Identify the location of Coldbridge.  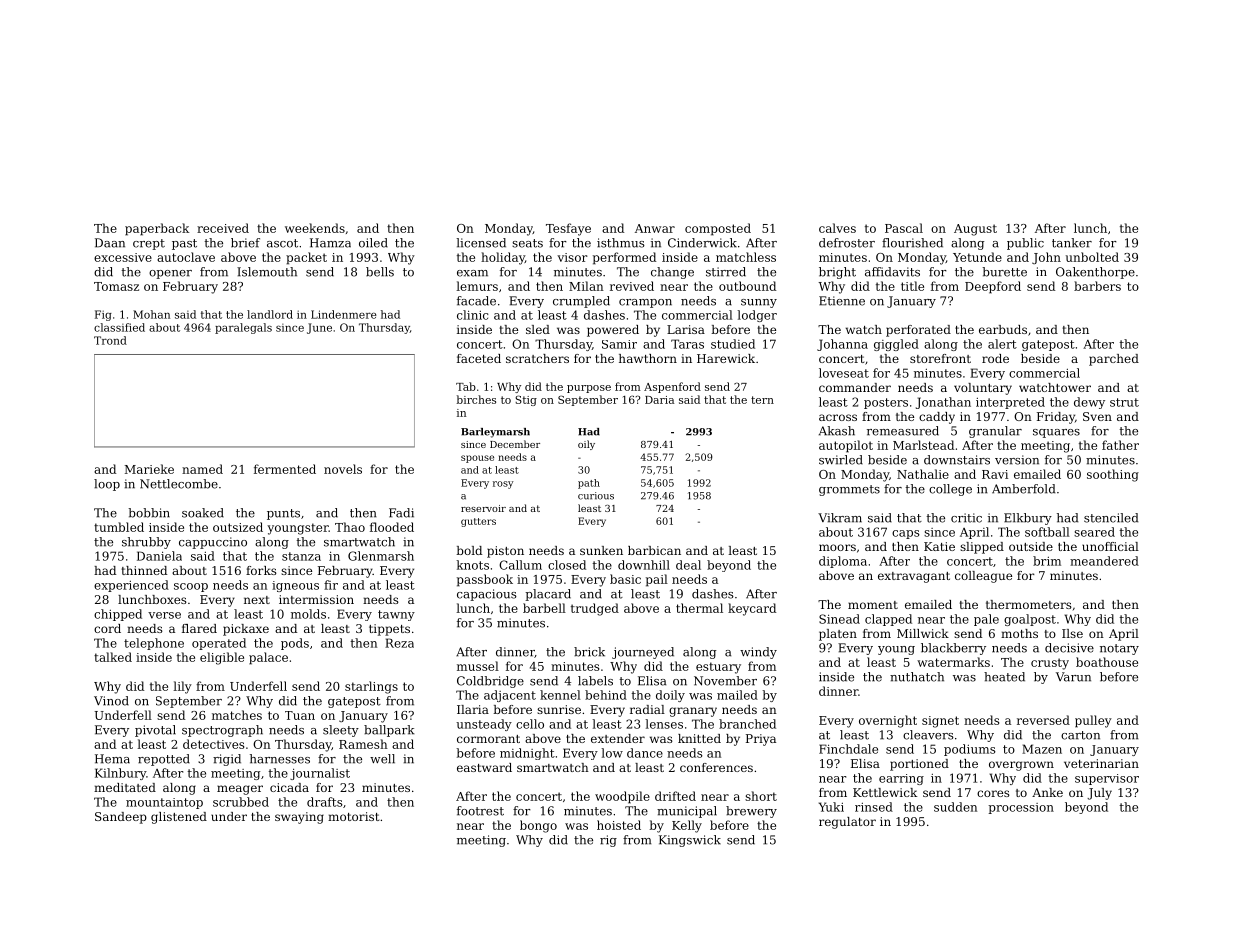
(490, 682).
